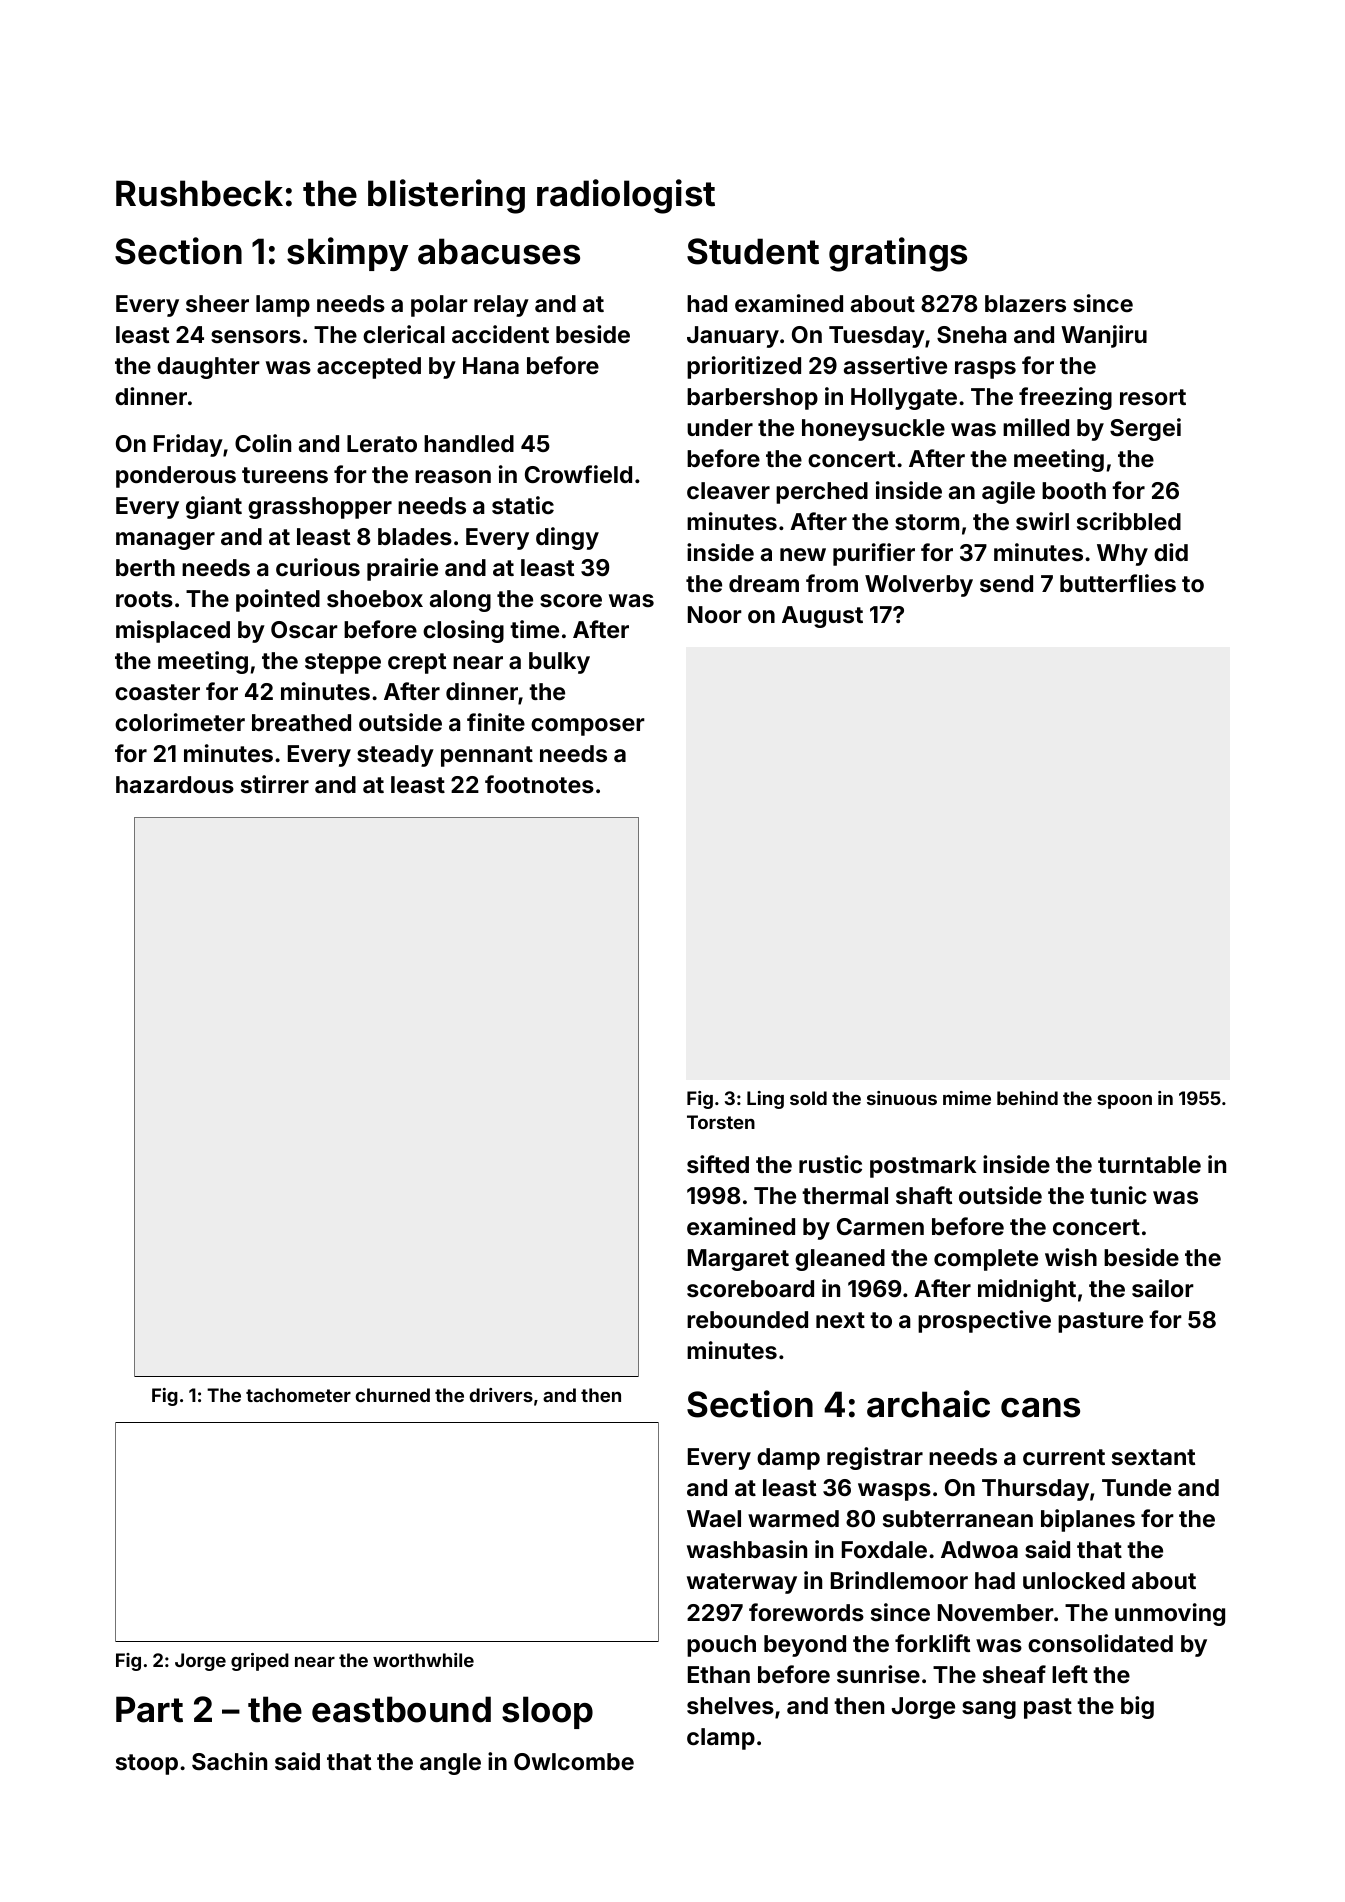  I want to click on dream, so click(764, 583).
